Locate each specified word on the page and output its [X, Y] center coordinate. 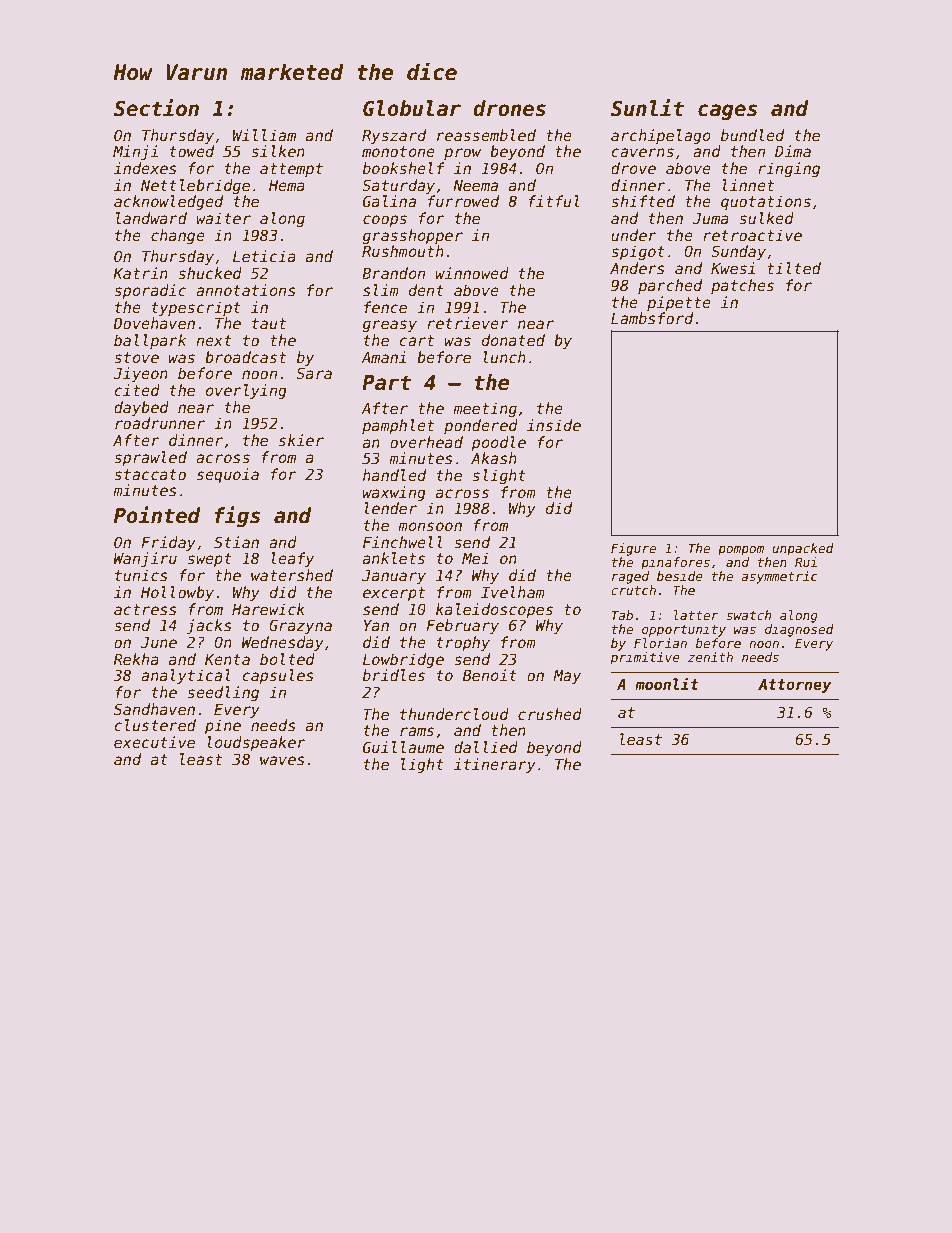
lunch [504, 357]
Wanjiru [145, 559]
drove [633, 168]
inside [554, 425]
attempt [291, 170]
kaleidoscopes [494, 610]
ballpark [150, 341]
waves [282, 760]
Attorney [794, 686]
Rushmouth [403, 251]
